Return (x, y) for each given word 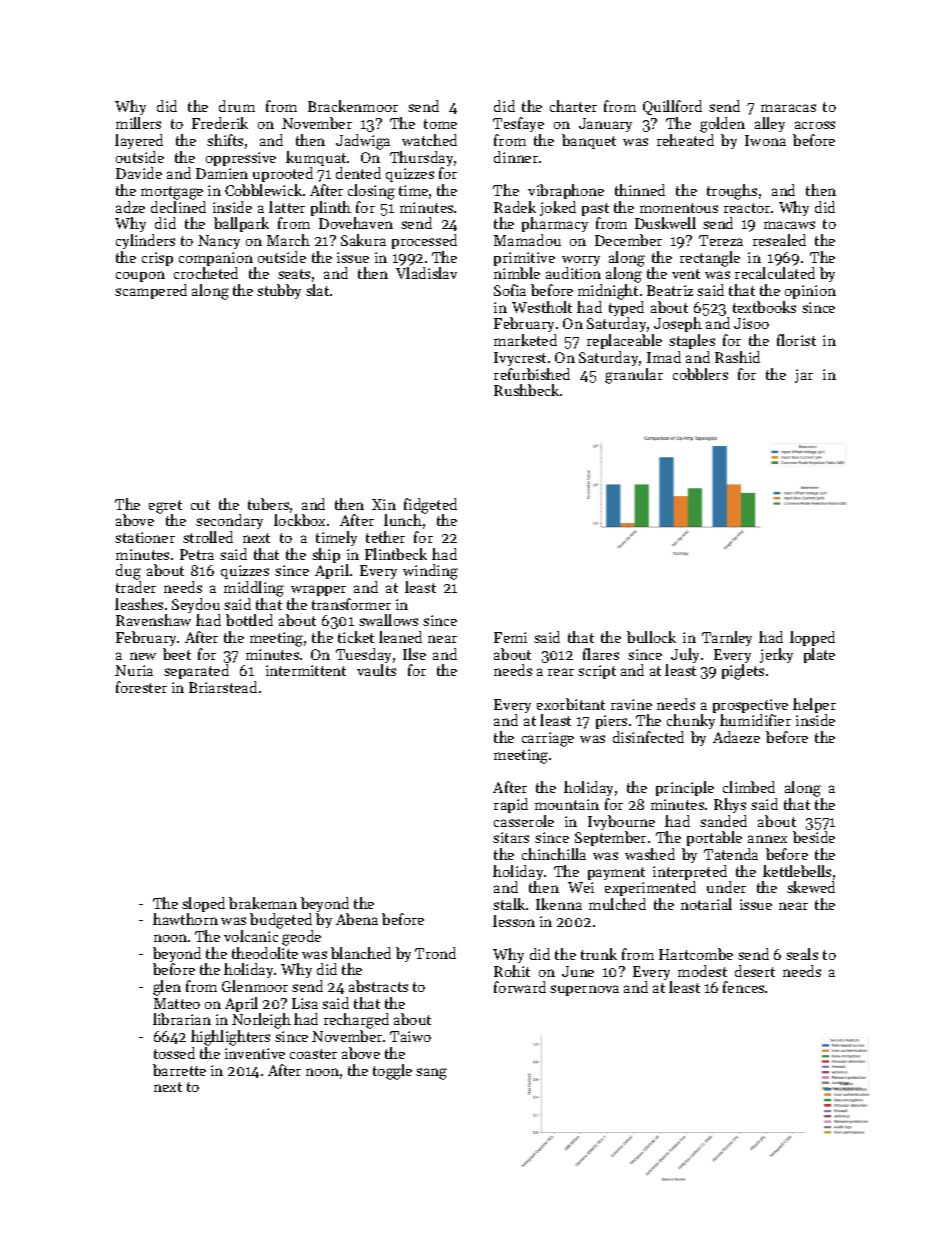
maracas (788, 108)
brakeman (263, 903)
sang (431, 1074)
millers (138, 123)
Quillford (672, 107)
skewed (811, 887)
